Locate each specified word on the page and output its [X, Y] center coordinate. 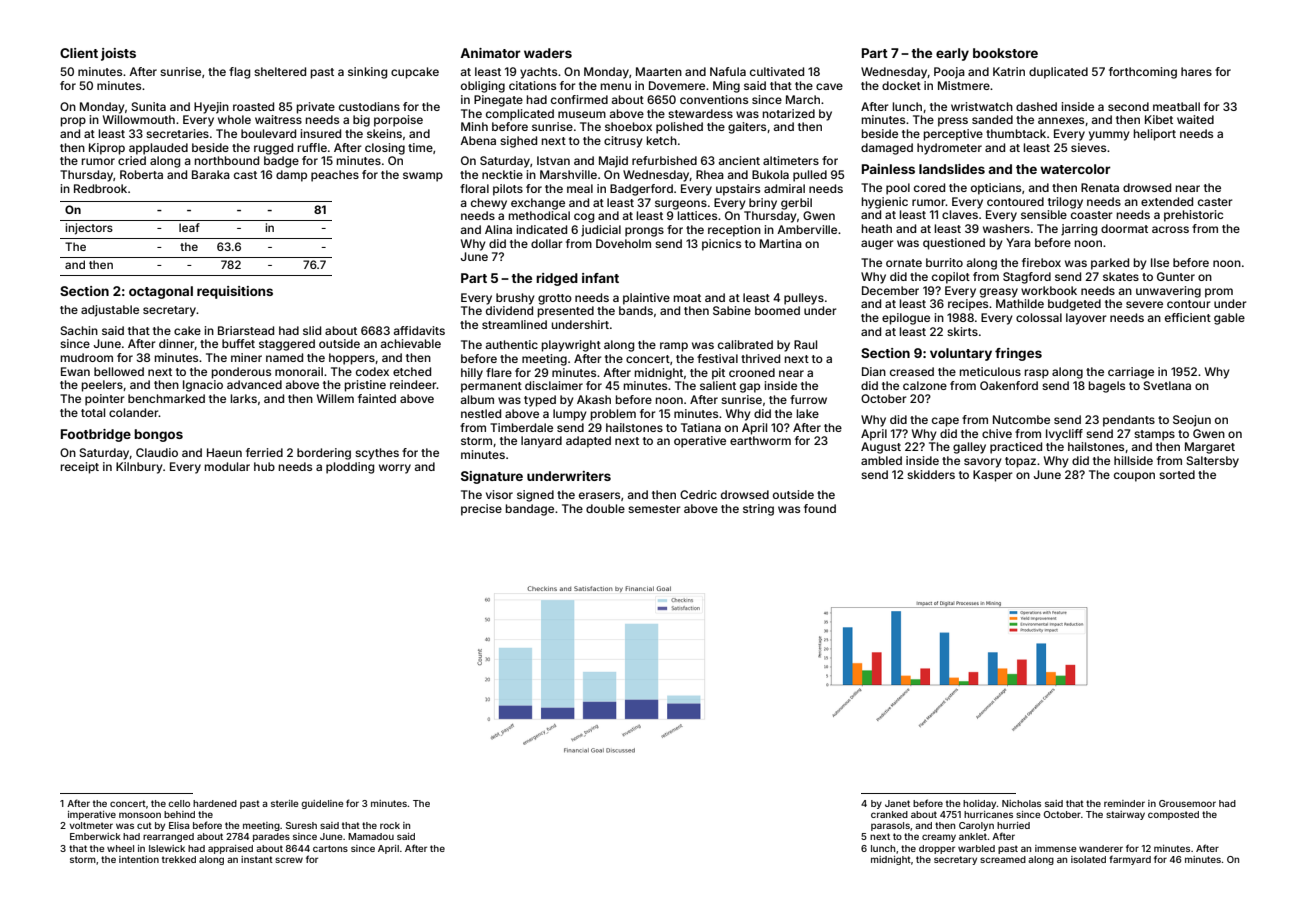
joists [118, 54]
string [758, 510]
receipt [80, 468]
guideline [322, 804]
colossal [1039, 317]
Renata [1100, 187]
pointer [105, 400]
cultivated [777, 71]
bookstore [1005, 53]
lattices [697, 215]
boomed [777, 310]
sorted [1177, 474]
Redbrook [100, 188]
